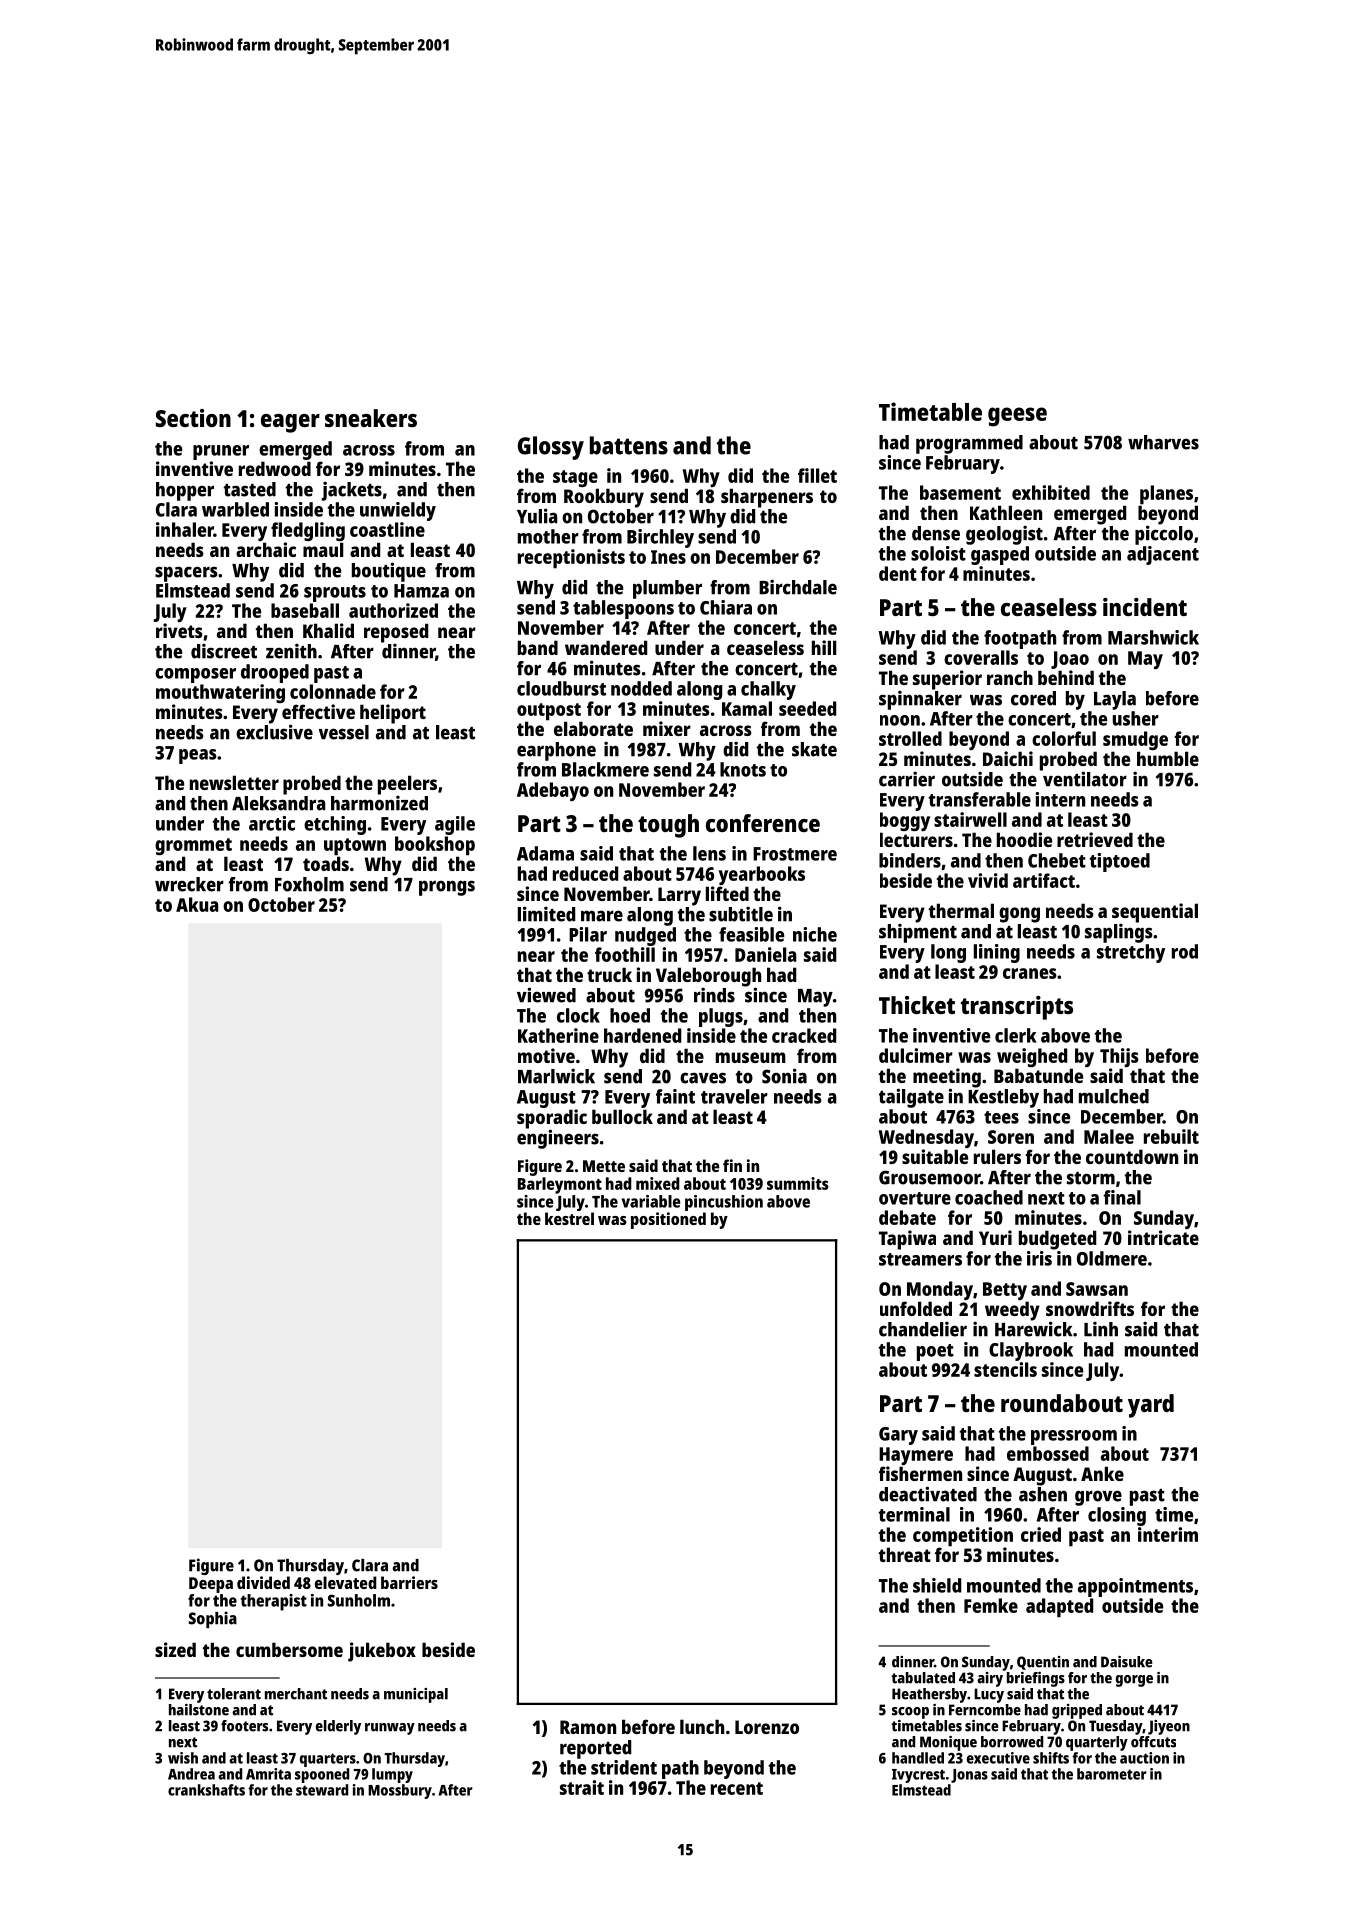 The width and height of the image is (1354, 1915). Describe the element at coordinates (1153, 637) in the image. I see `Marshwick` at that location.
